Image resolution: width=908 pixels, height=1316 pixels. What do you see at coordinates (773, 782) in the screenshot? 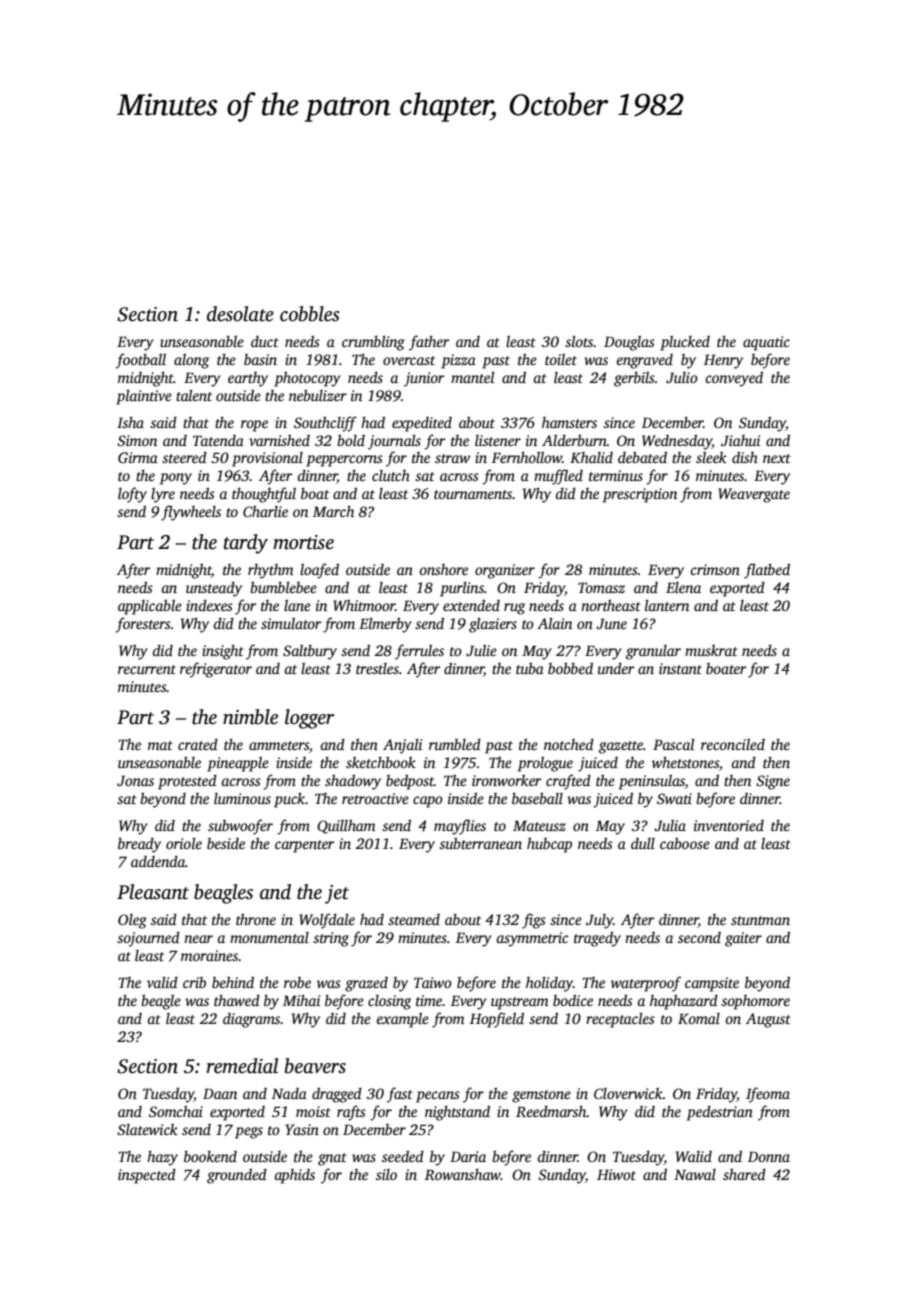
I see `Signe` at bounding box center [773, 782].
